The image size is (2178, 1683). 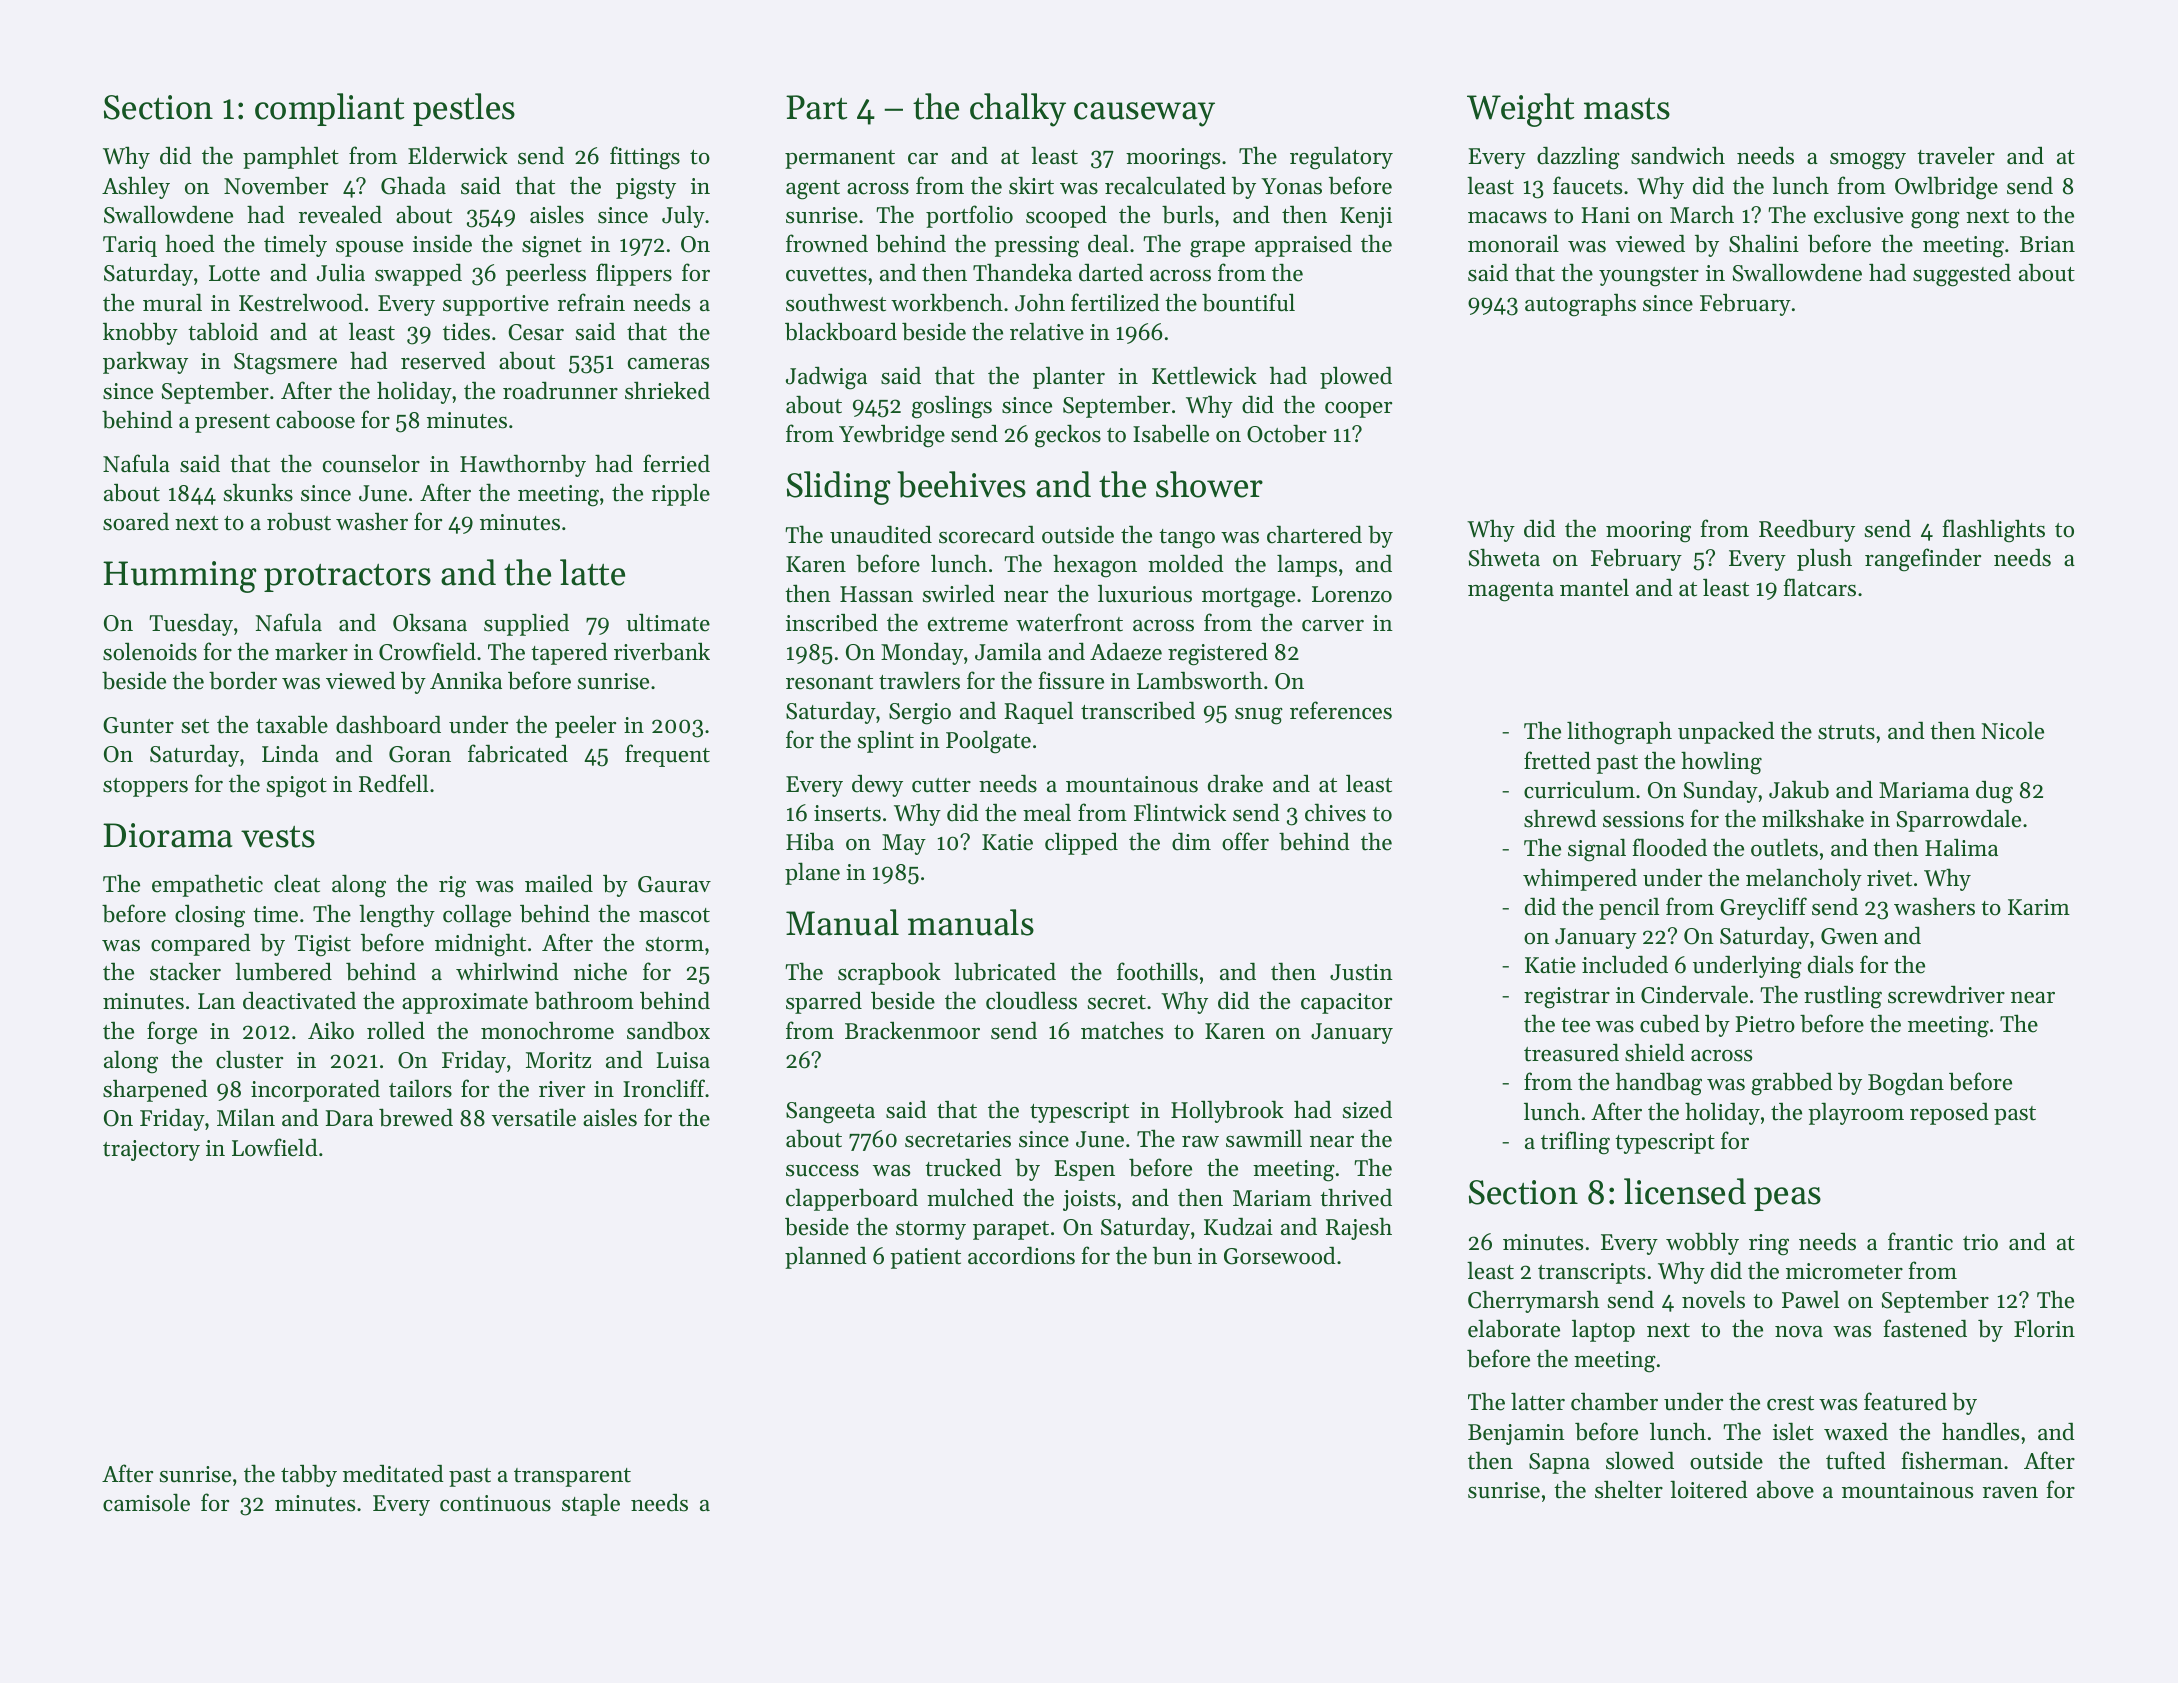 I want to click on soared, so click(x=136, y=522).
